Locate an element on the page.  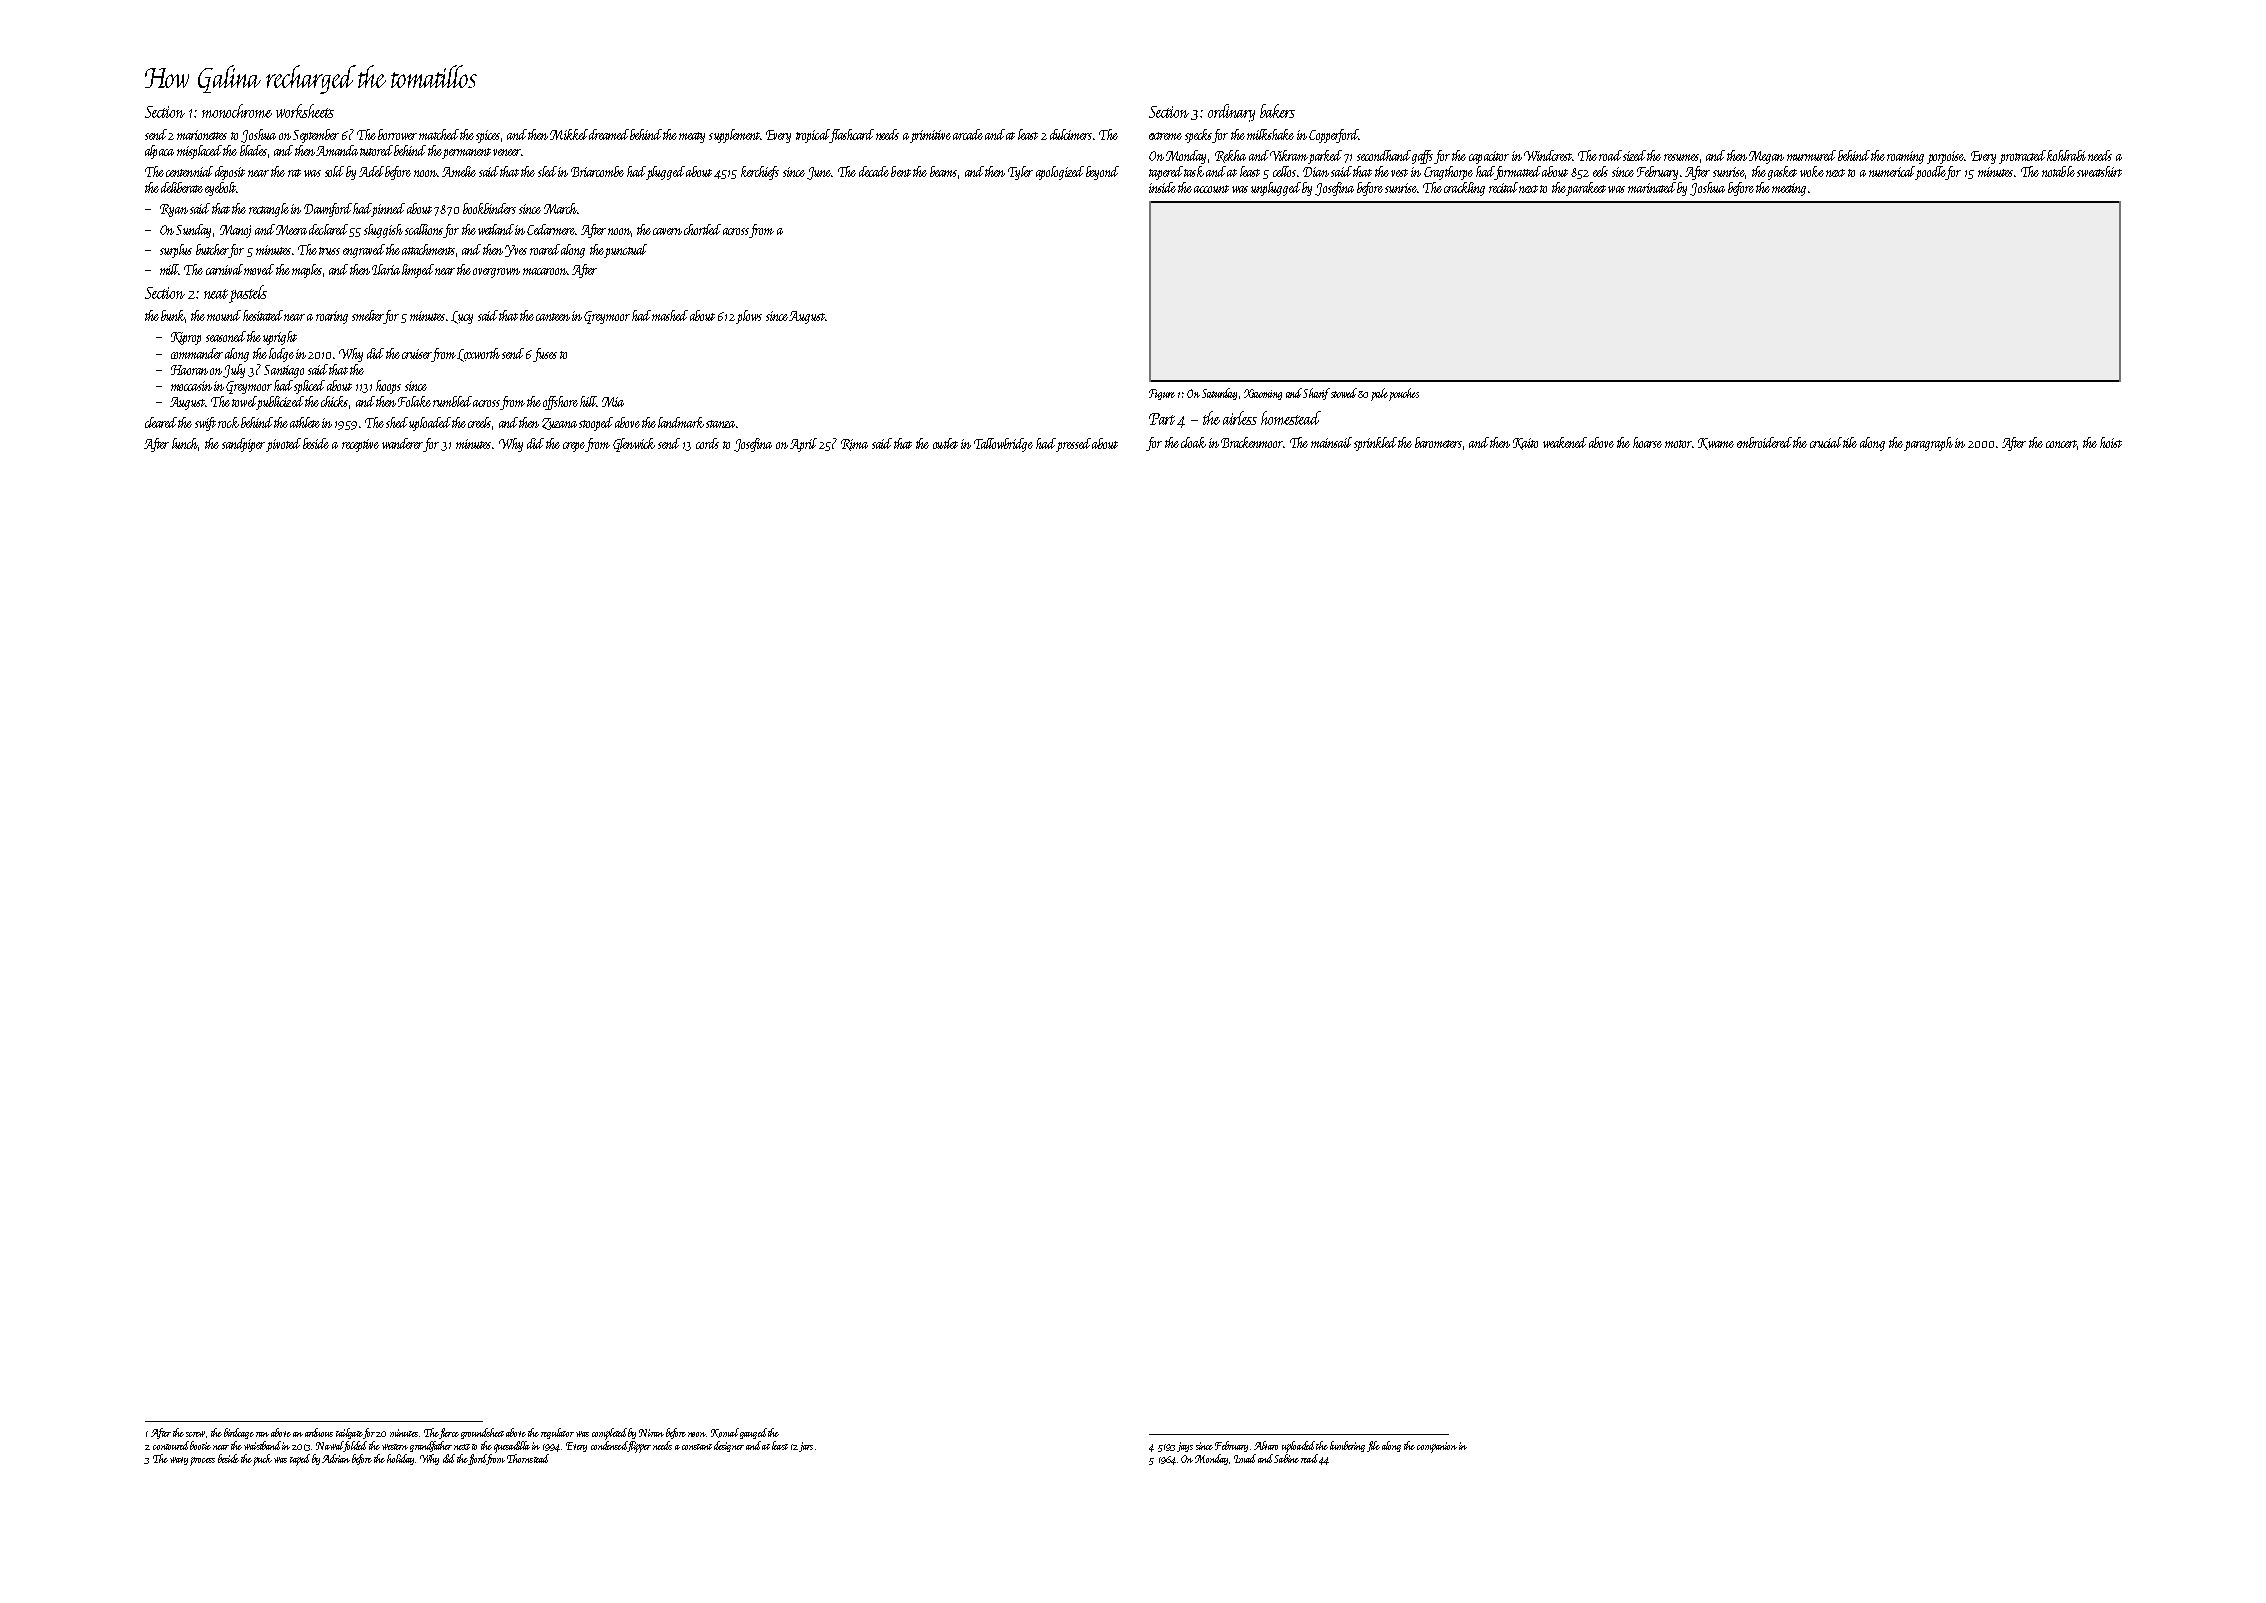
monochrome is located at coordinates (237, 111).
